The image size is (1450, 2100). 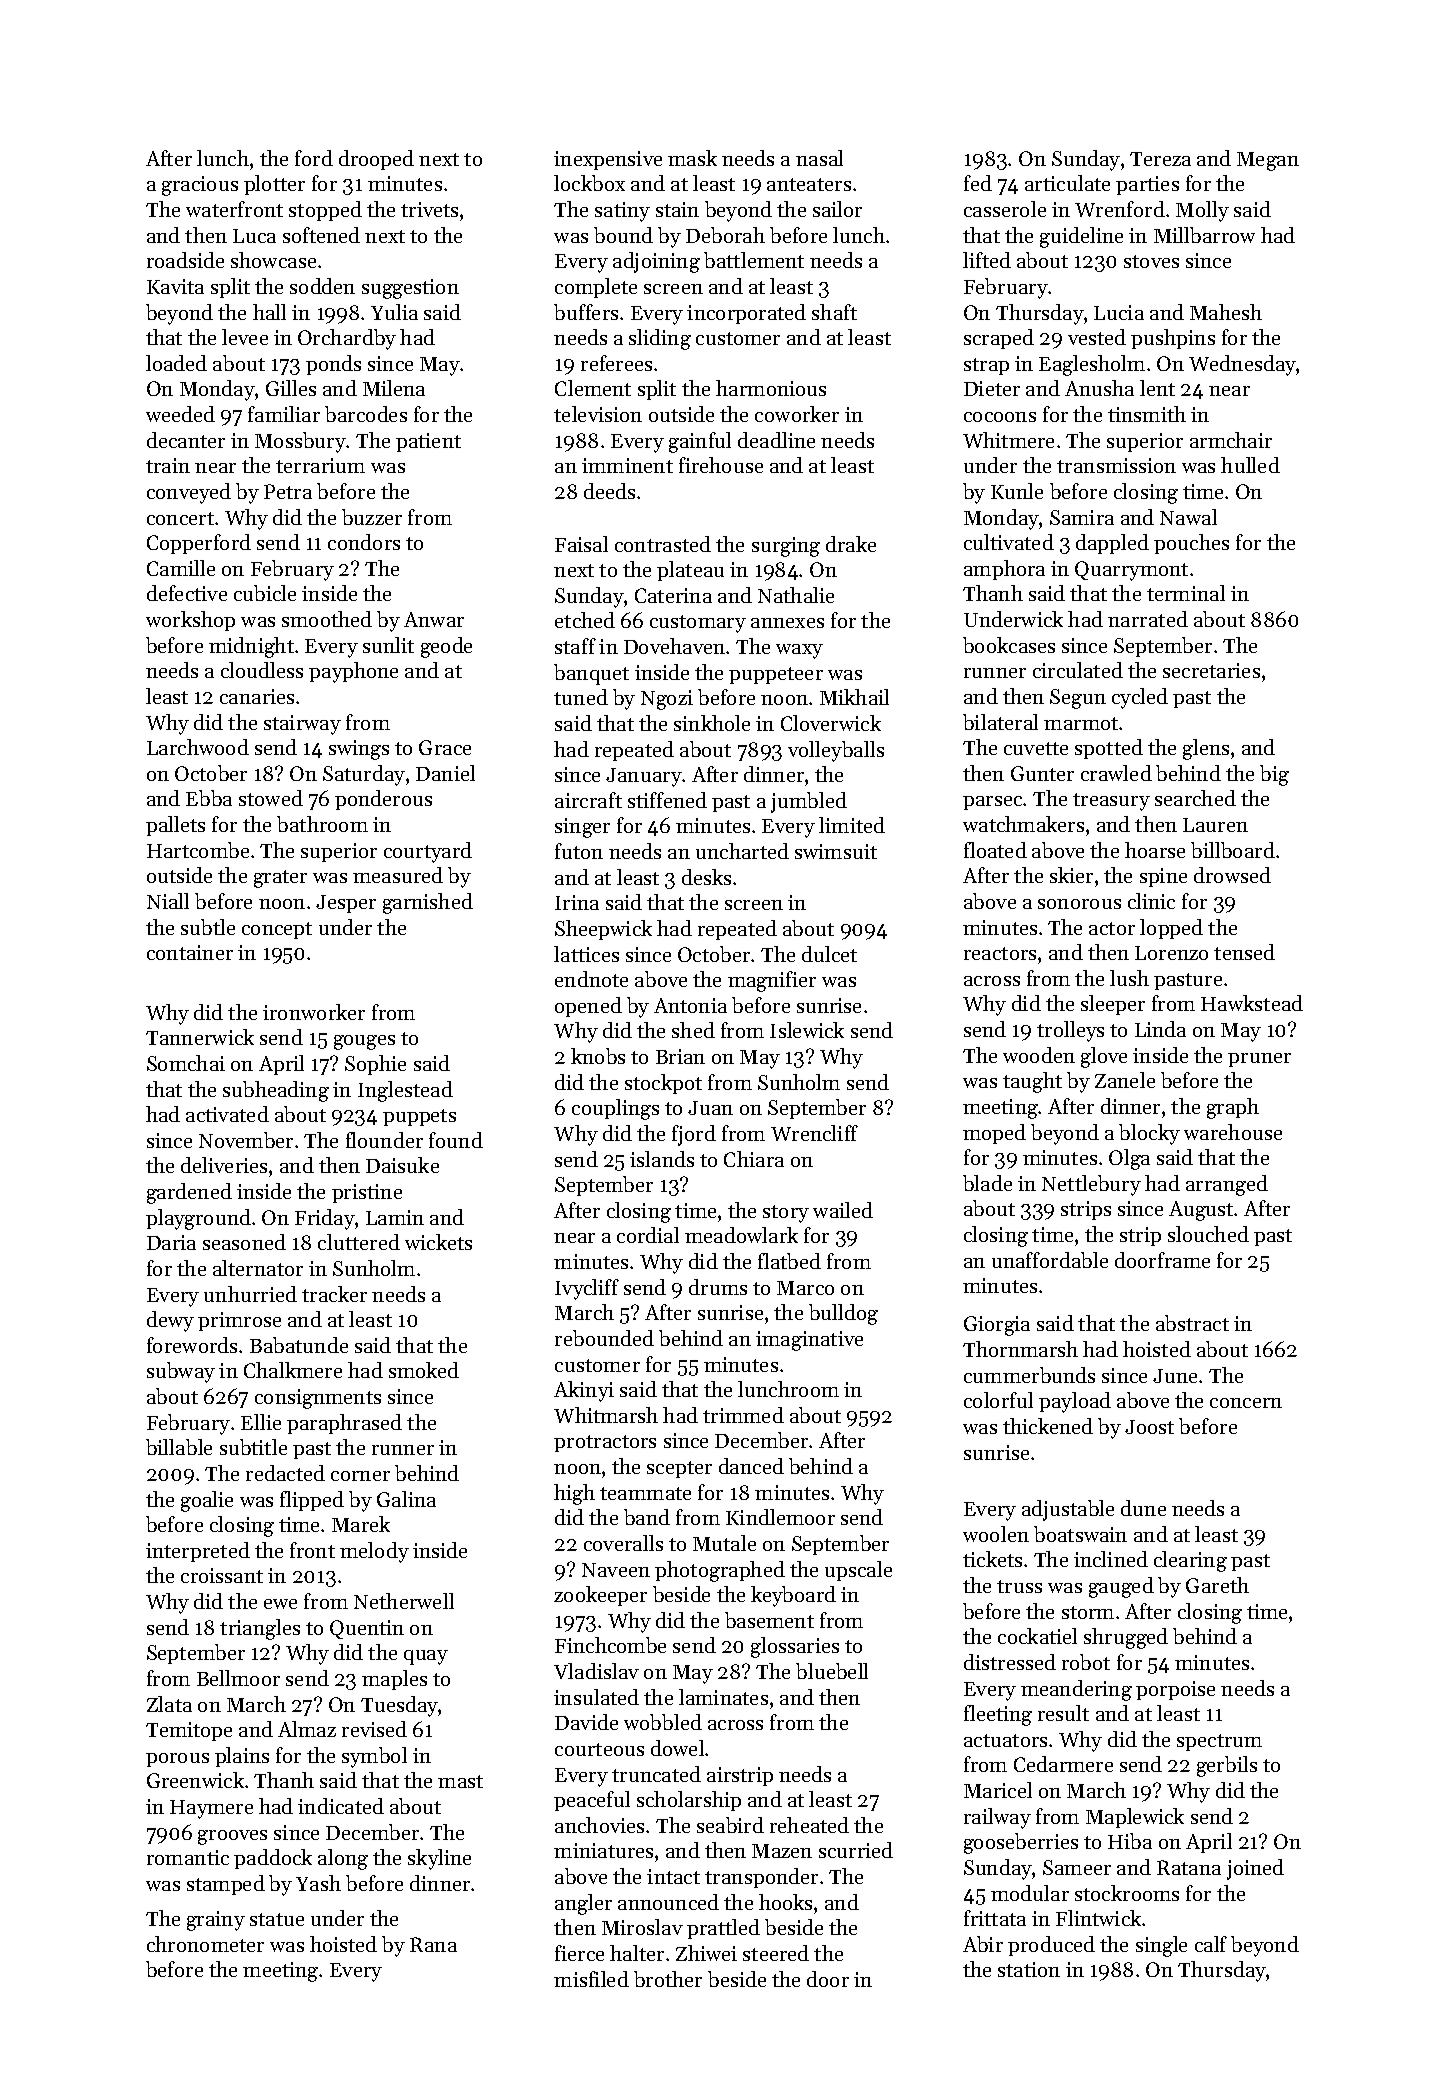 I want to click on surging, so click(x=786, y=547).
